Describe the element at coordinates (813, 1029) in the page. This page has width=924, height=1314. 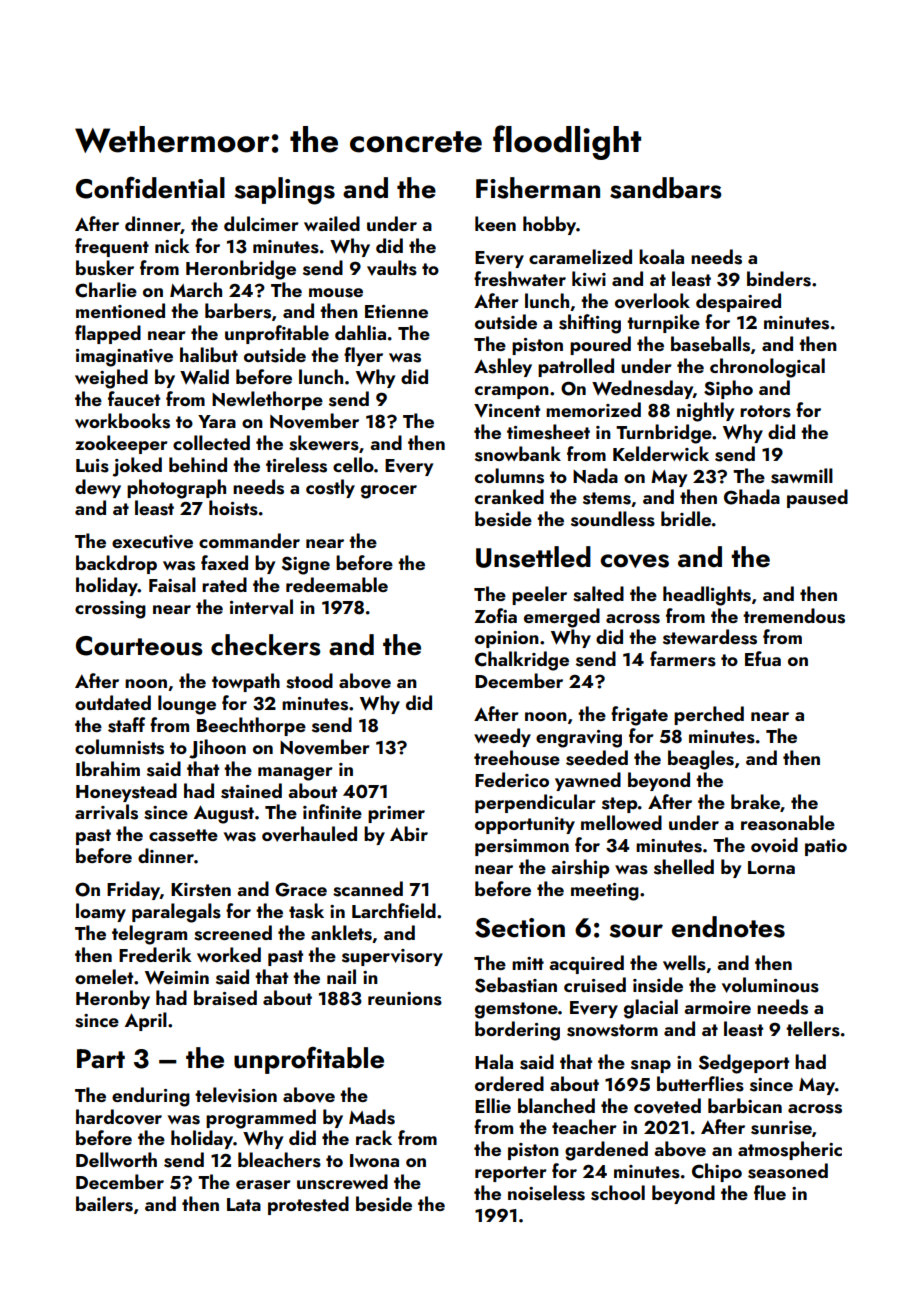
I see `tellers` at that location.
